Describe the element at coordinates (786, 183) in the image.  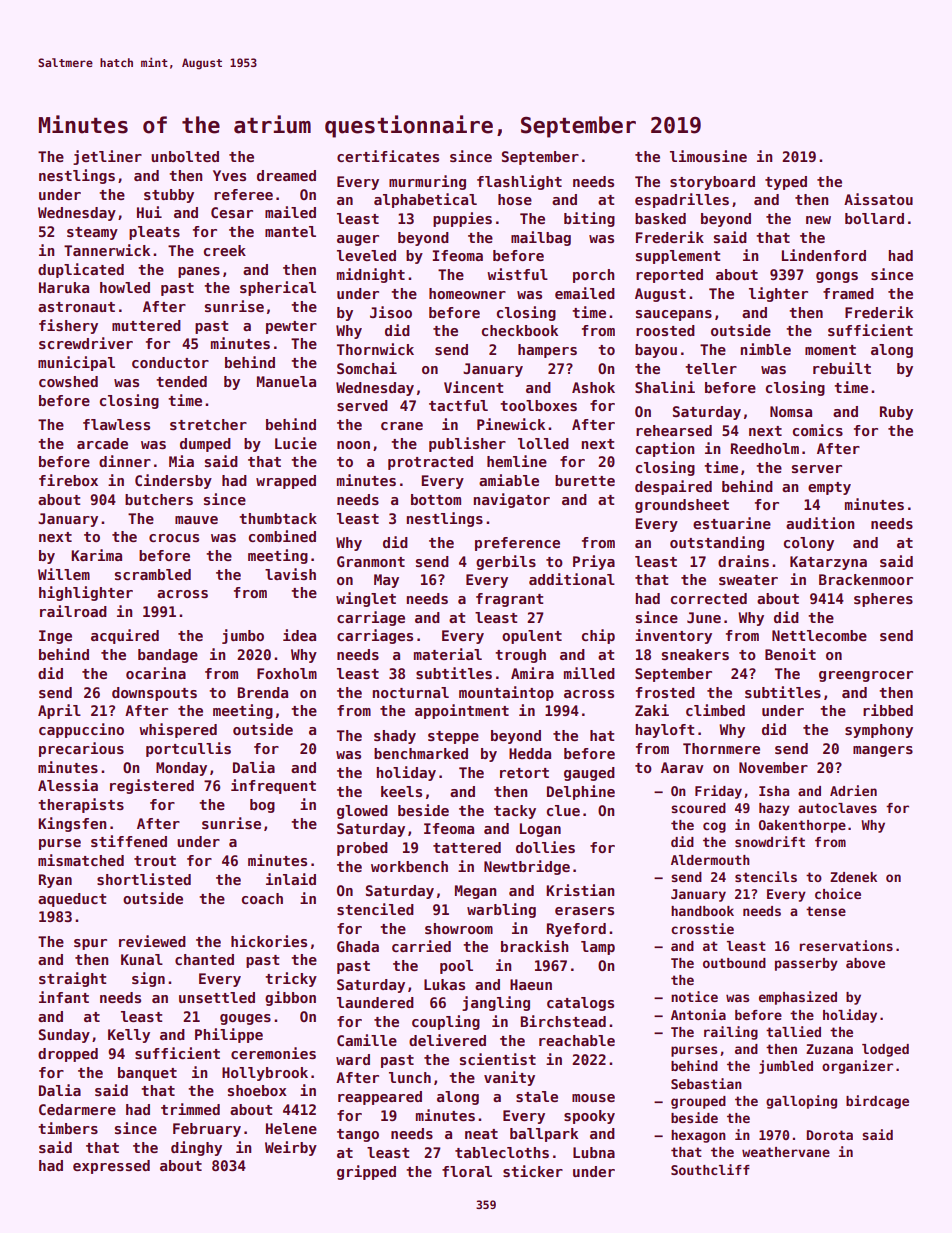
I see `typed` at that location.
